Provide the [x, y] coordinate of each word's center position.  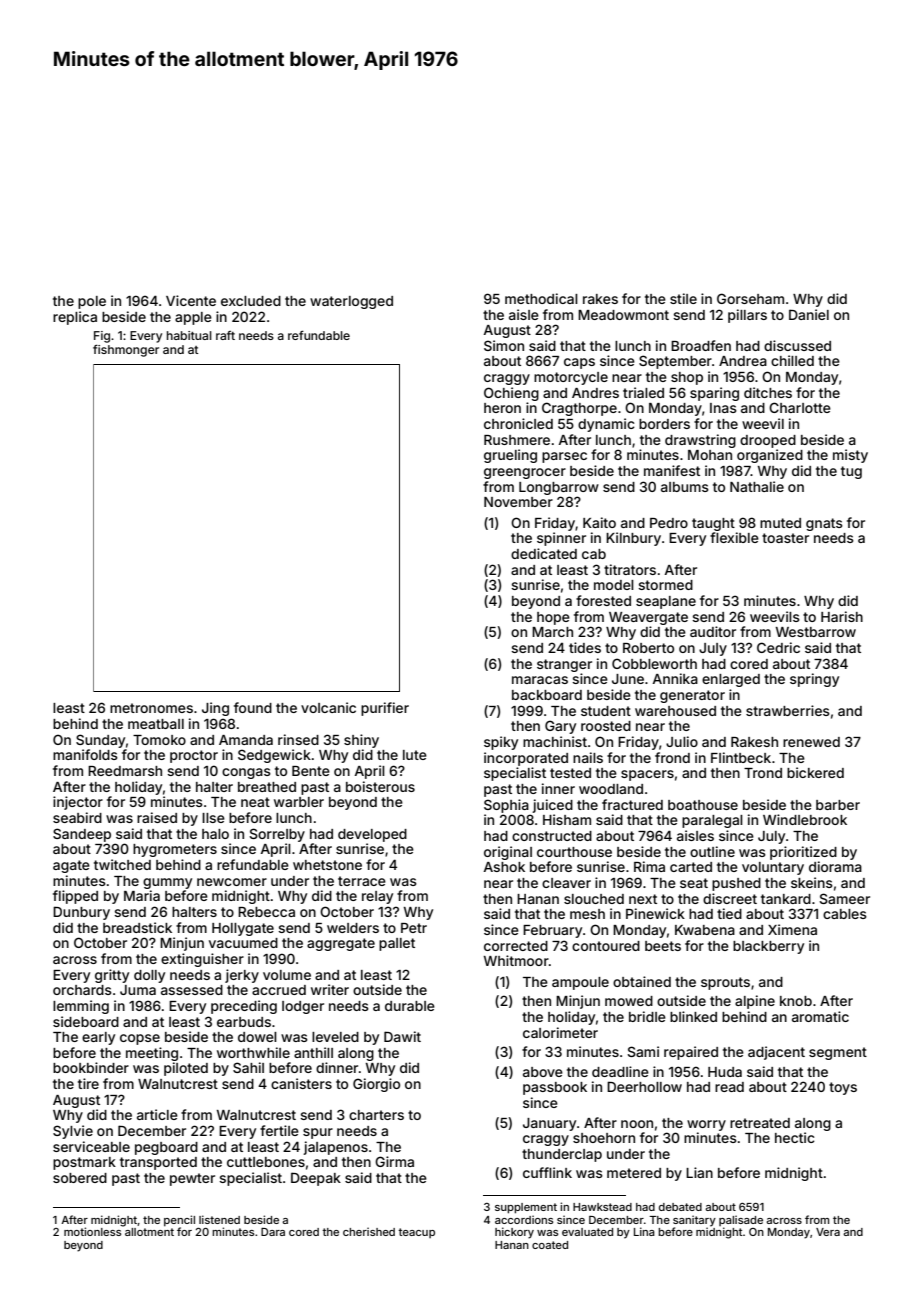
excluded [251, 301]
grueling [510, 456]
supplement [526, 1208]
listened [219, 1219]
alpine [755, 1002]
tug [851, 472]
